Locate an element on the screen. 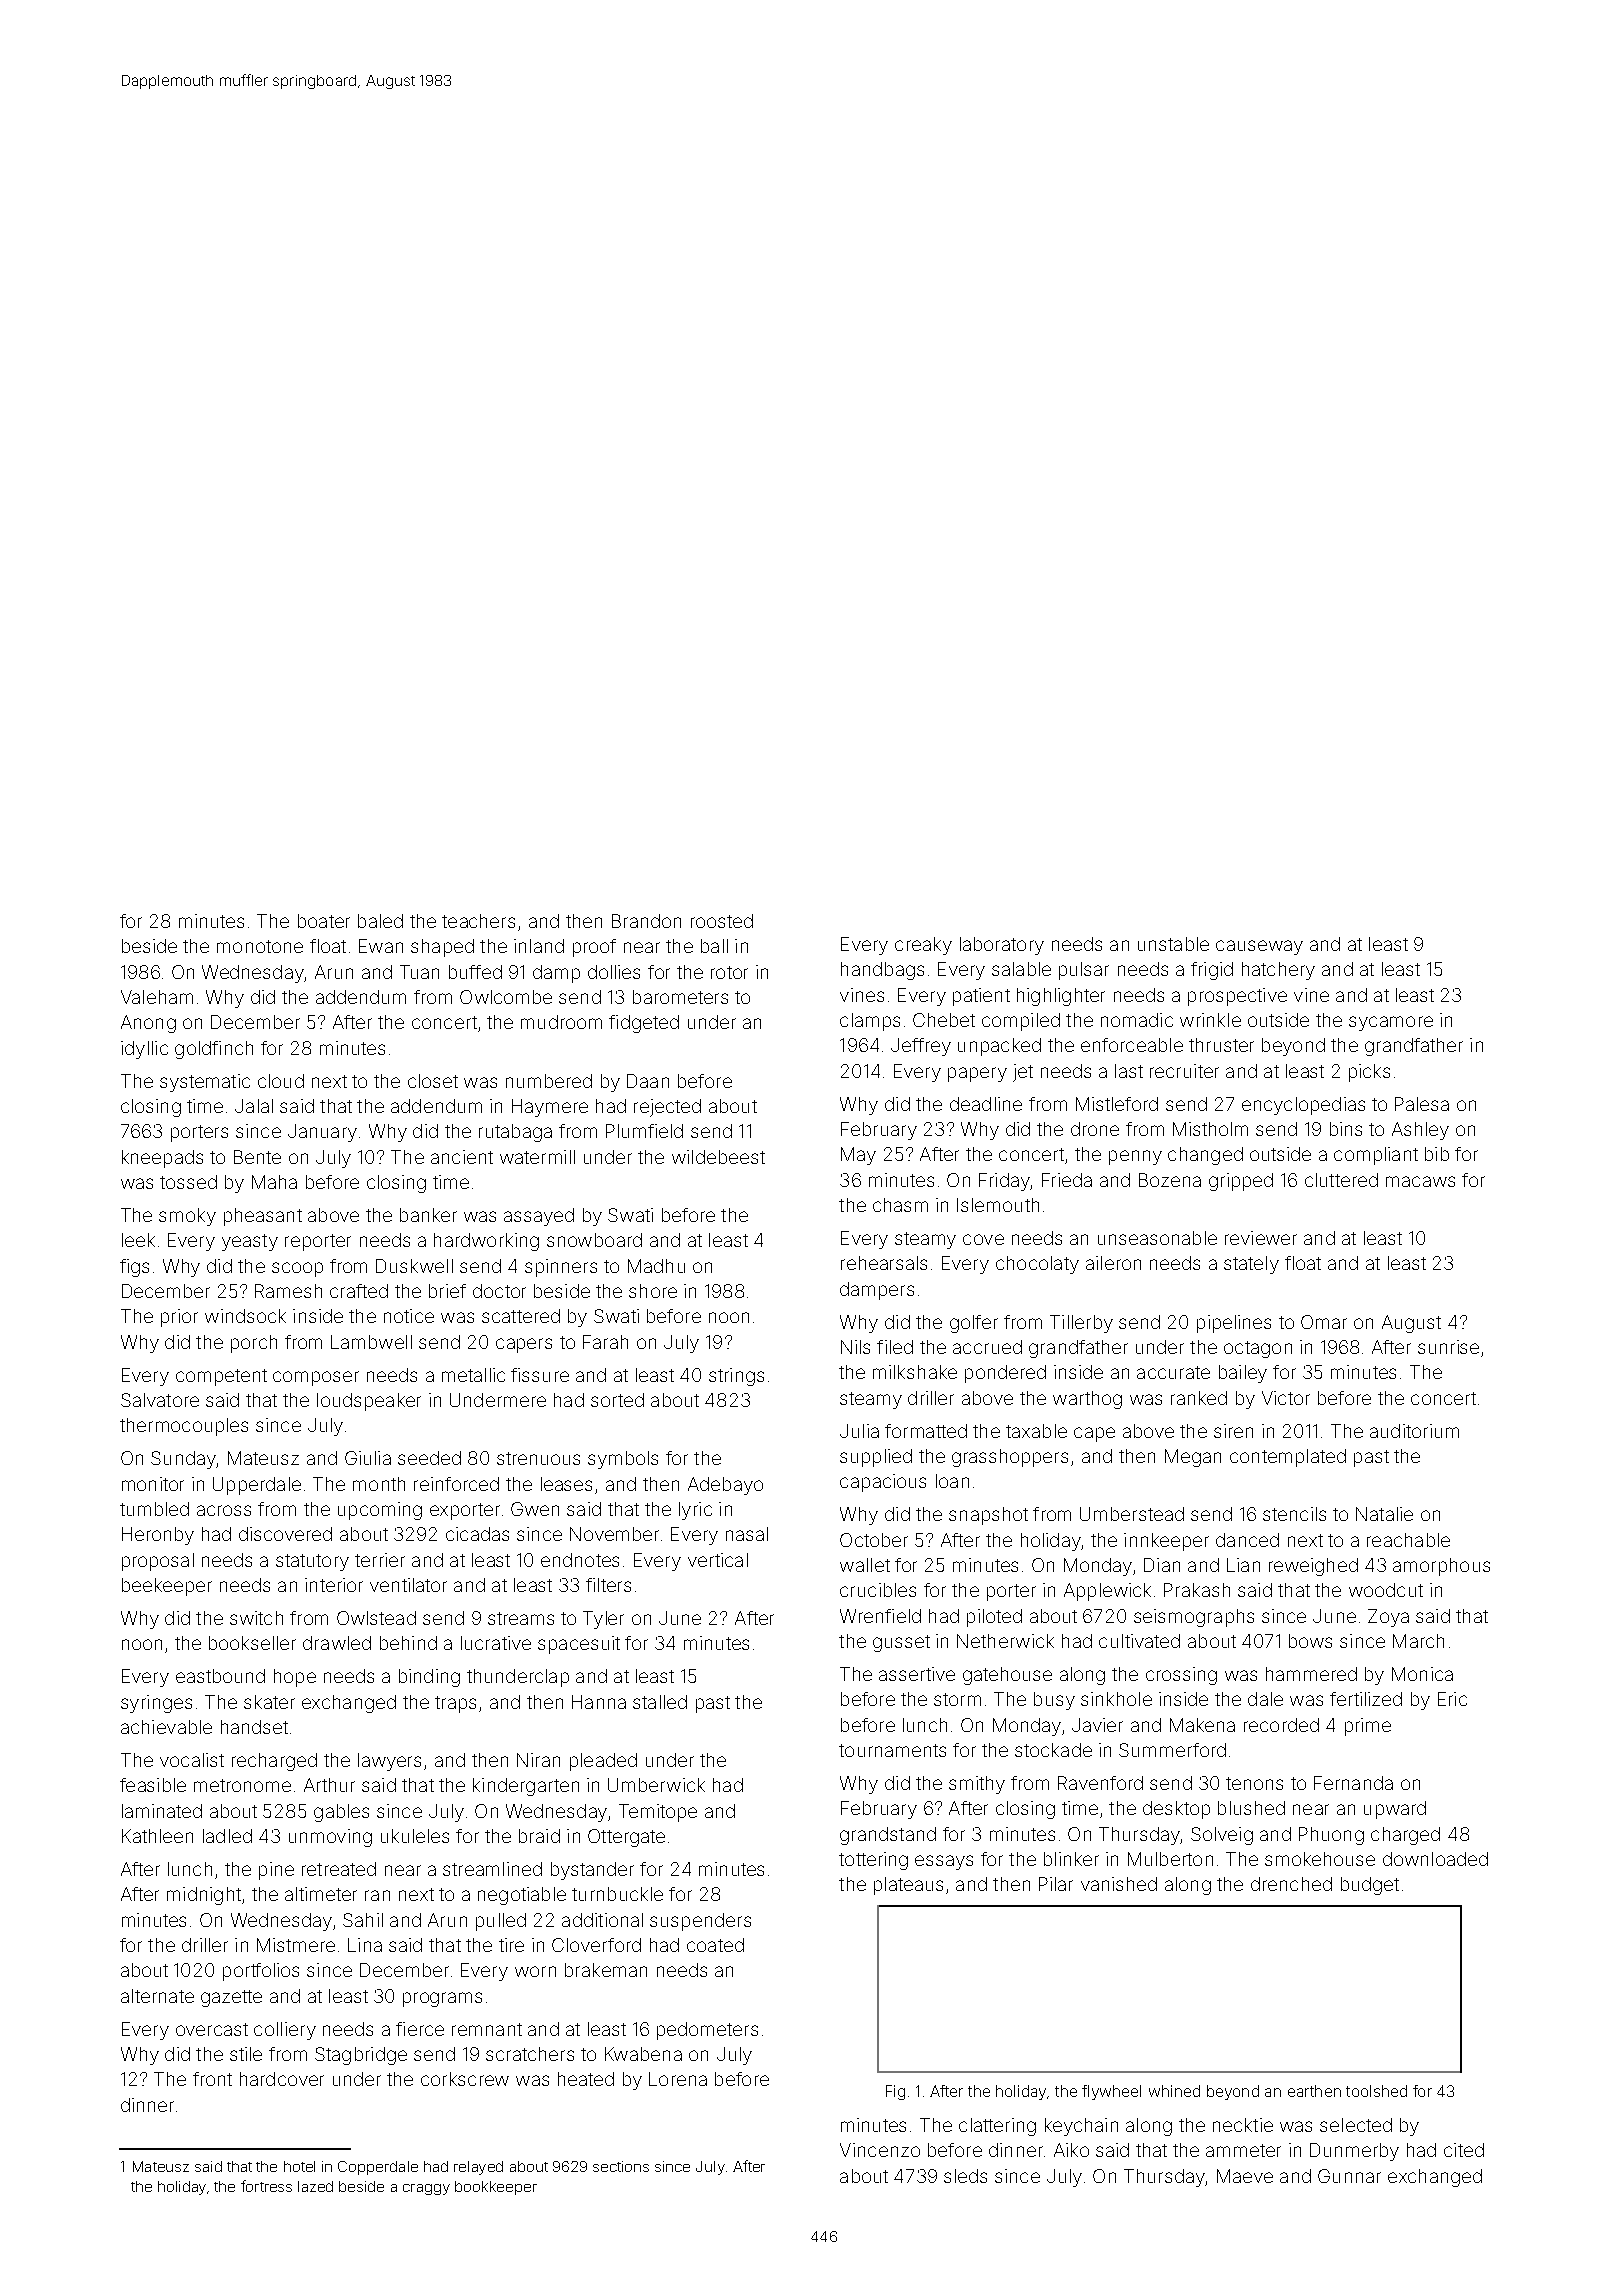 This screenshot has height=2292, width=1620. beekeeper is located at coordinates (167, 1587).
